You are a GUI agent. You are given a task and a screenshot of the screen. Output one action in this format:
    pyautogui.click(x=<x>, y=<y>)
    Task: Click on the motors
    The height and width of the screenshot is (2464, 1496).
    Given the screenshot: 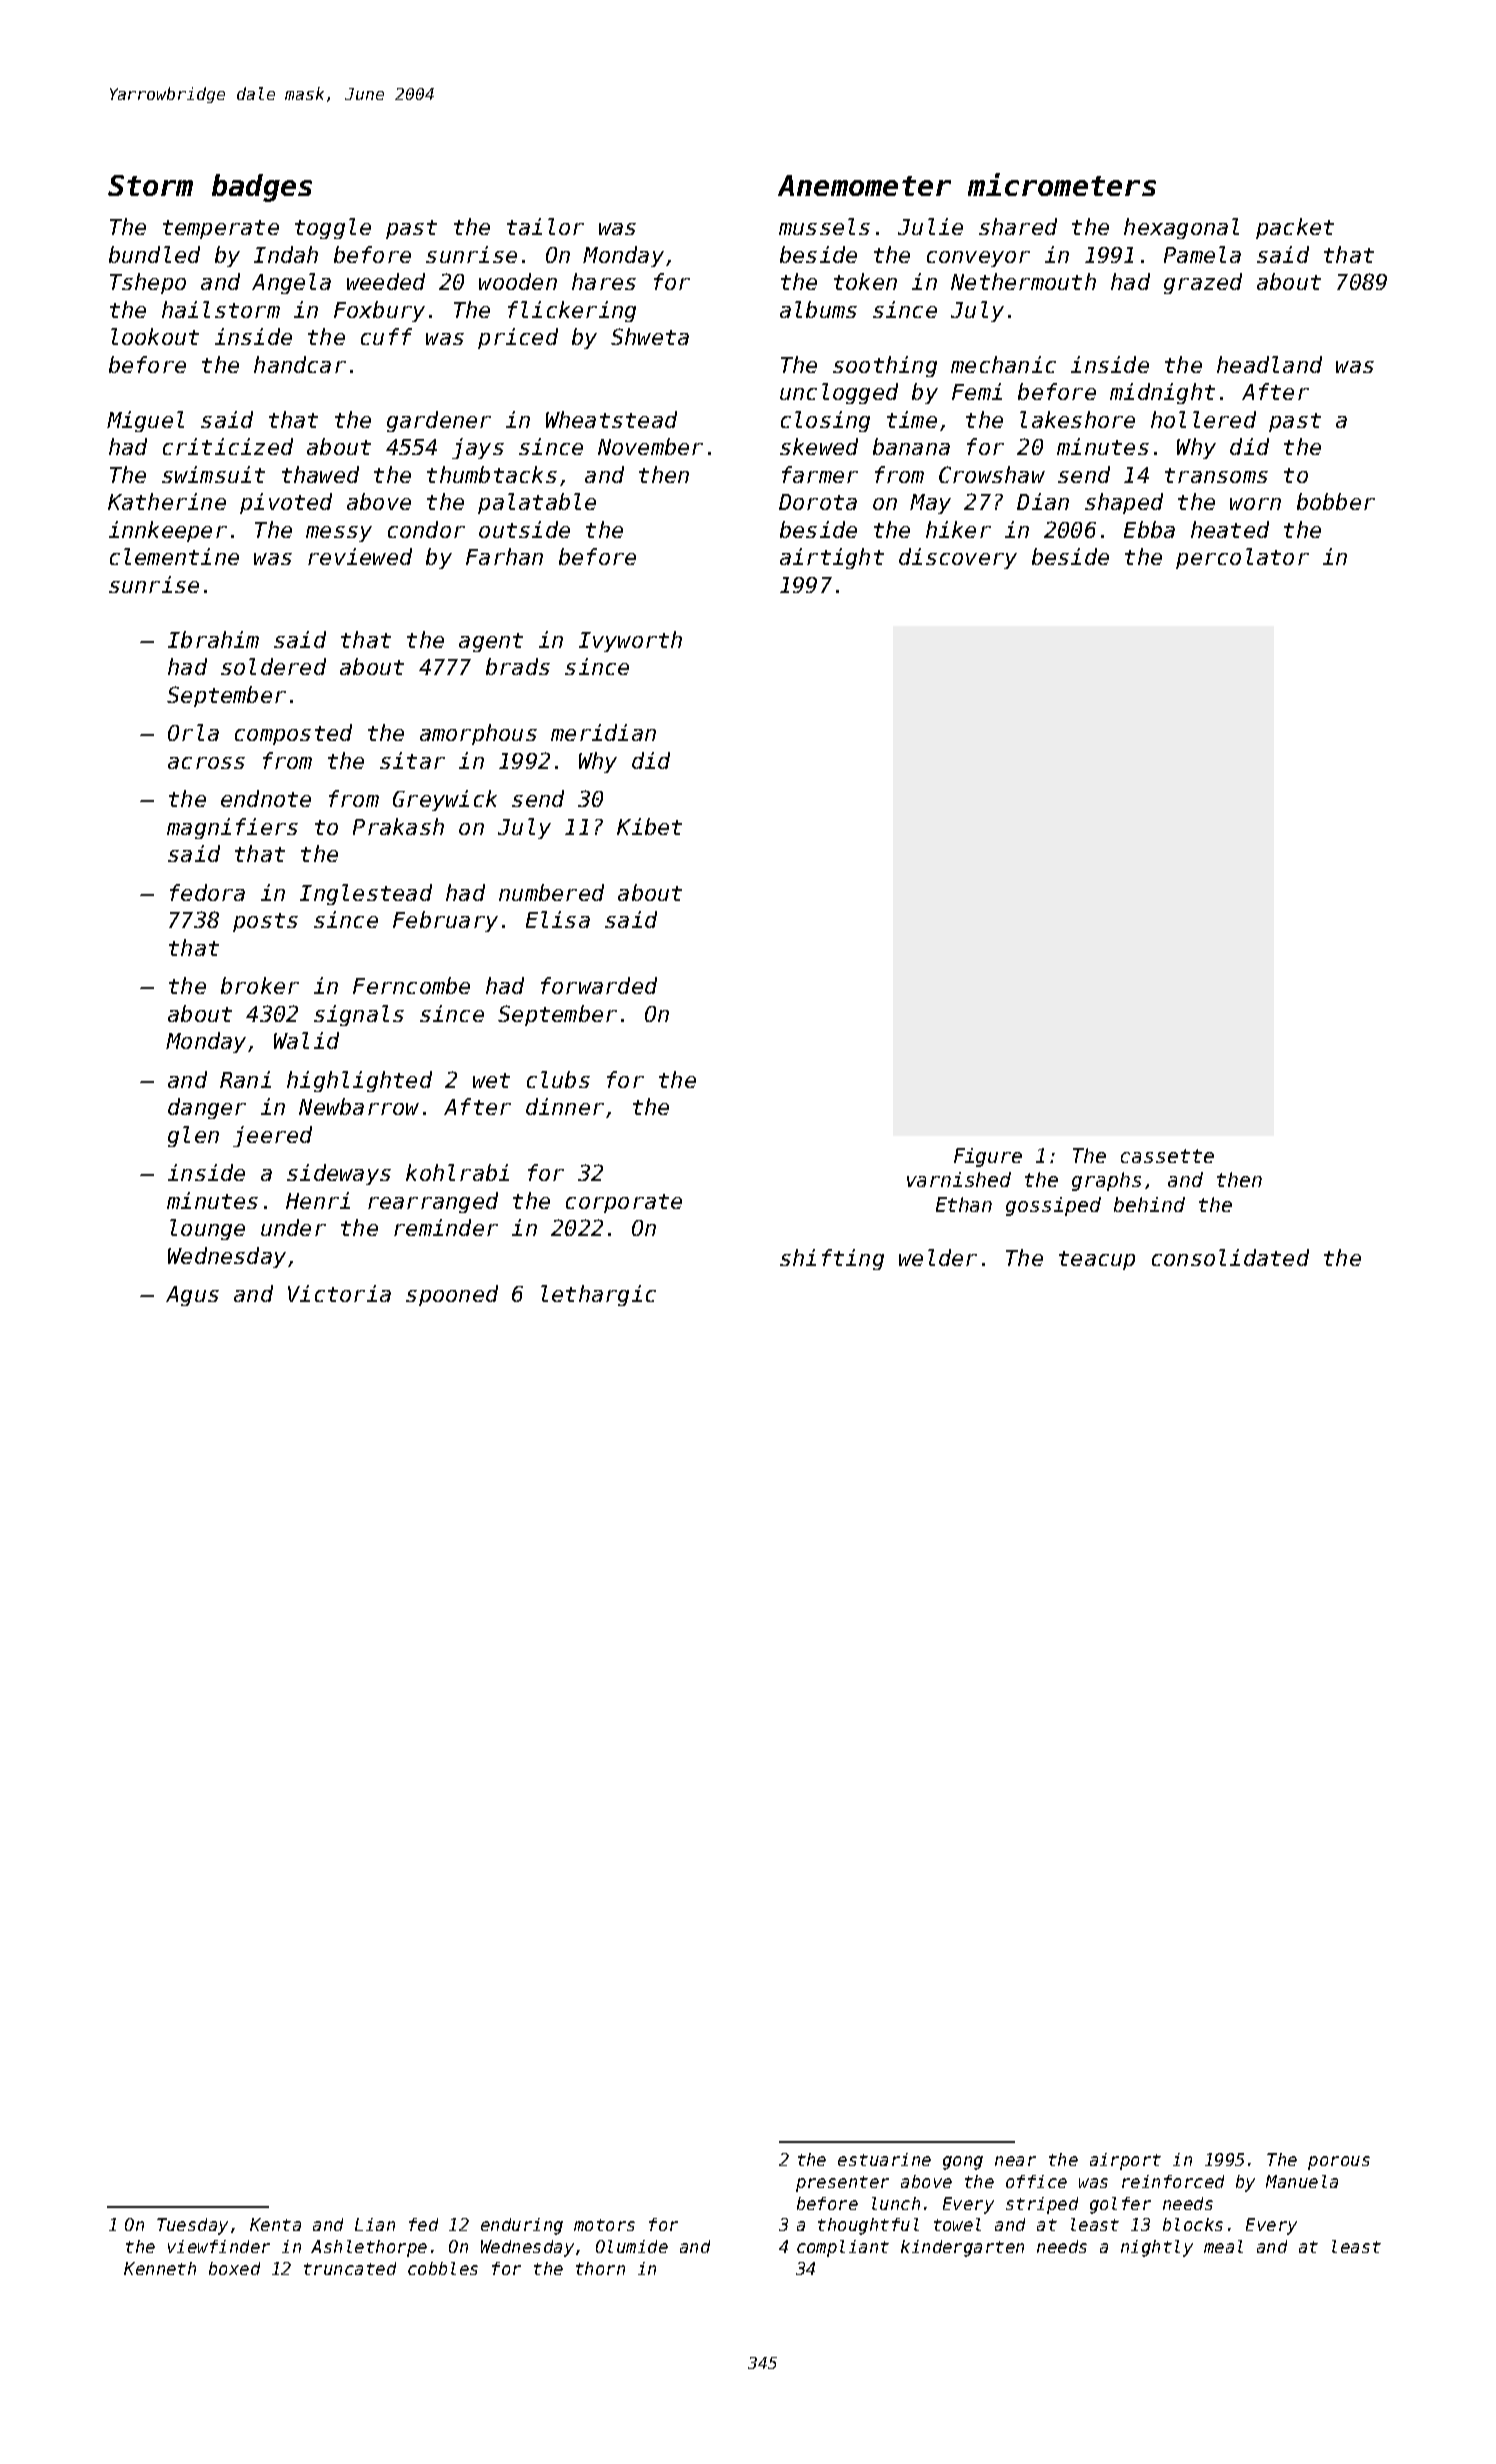 What is the action you would take?
    pyautogui.click(x=604, y=2225)
